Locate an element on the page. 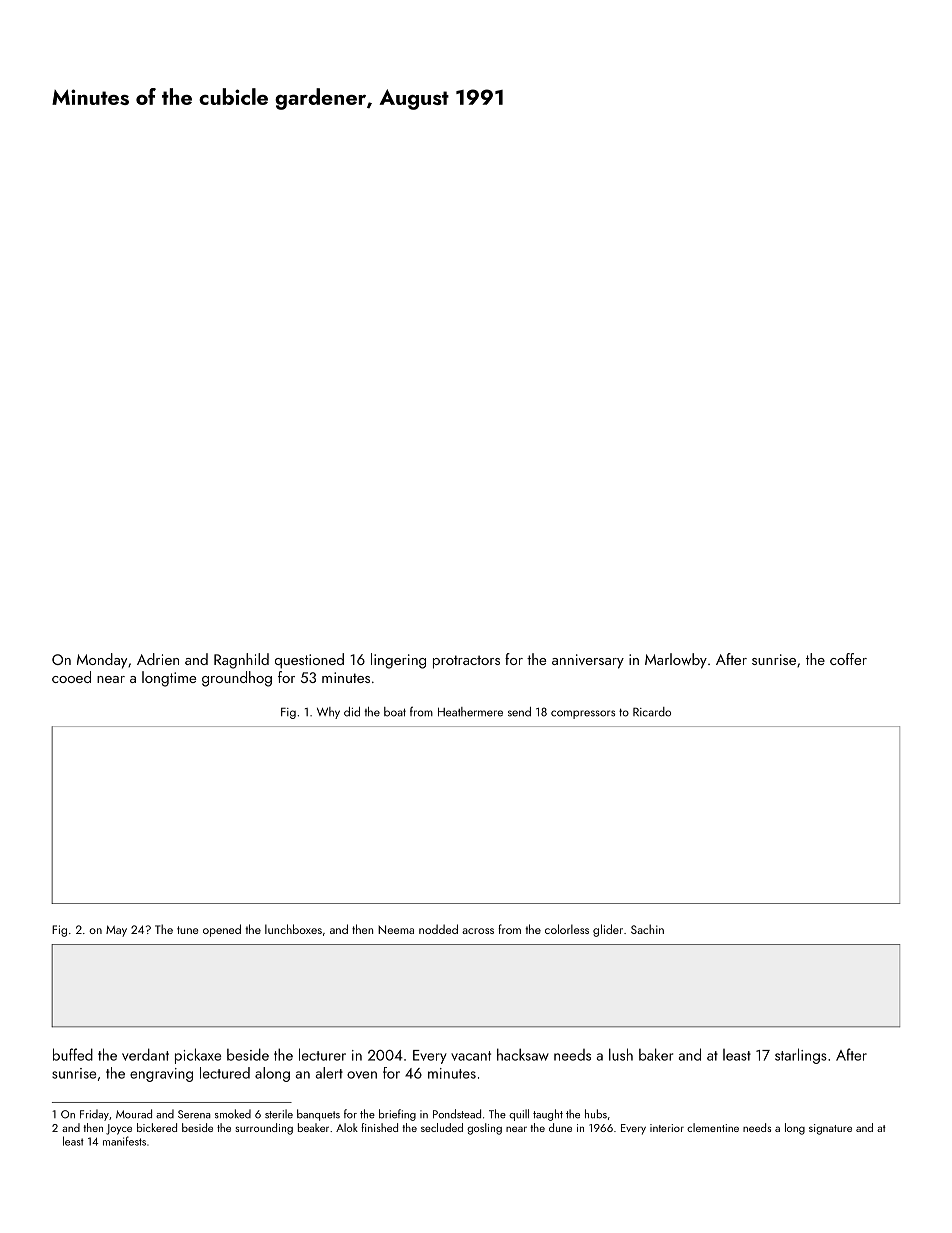 The height and width of the document is (1233, 952). anniversary is located at coordinates (588, 661).
